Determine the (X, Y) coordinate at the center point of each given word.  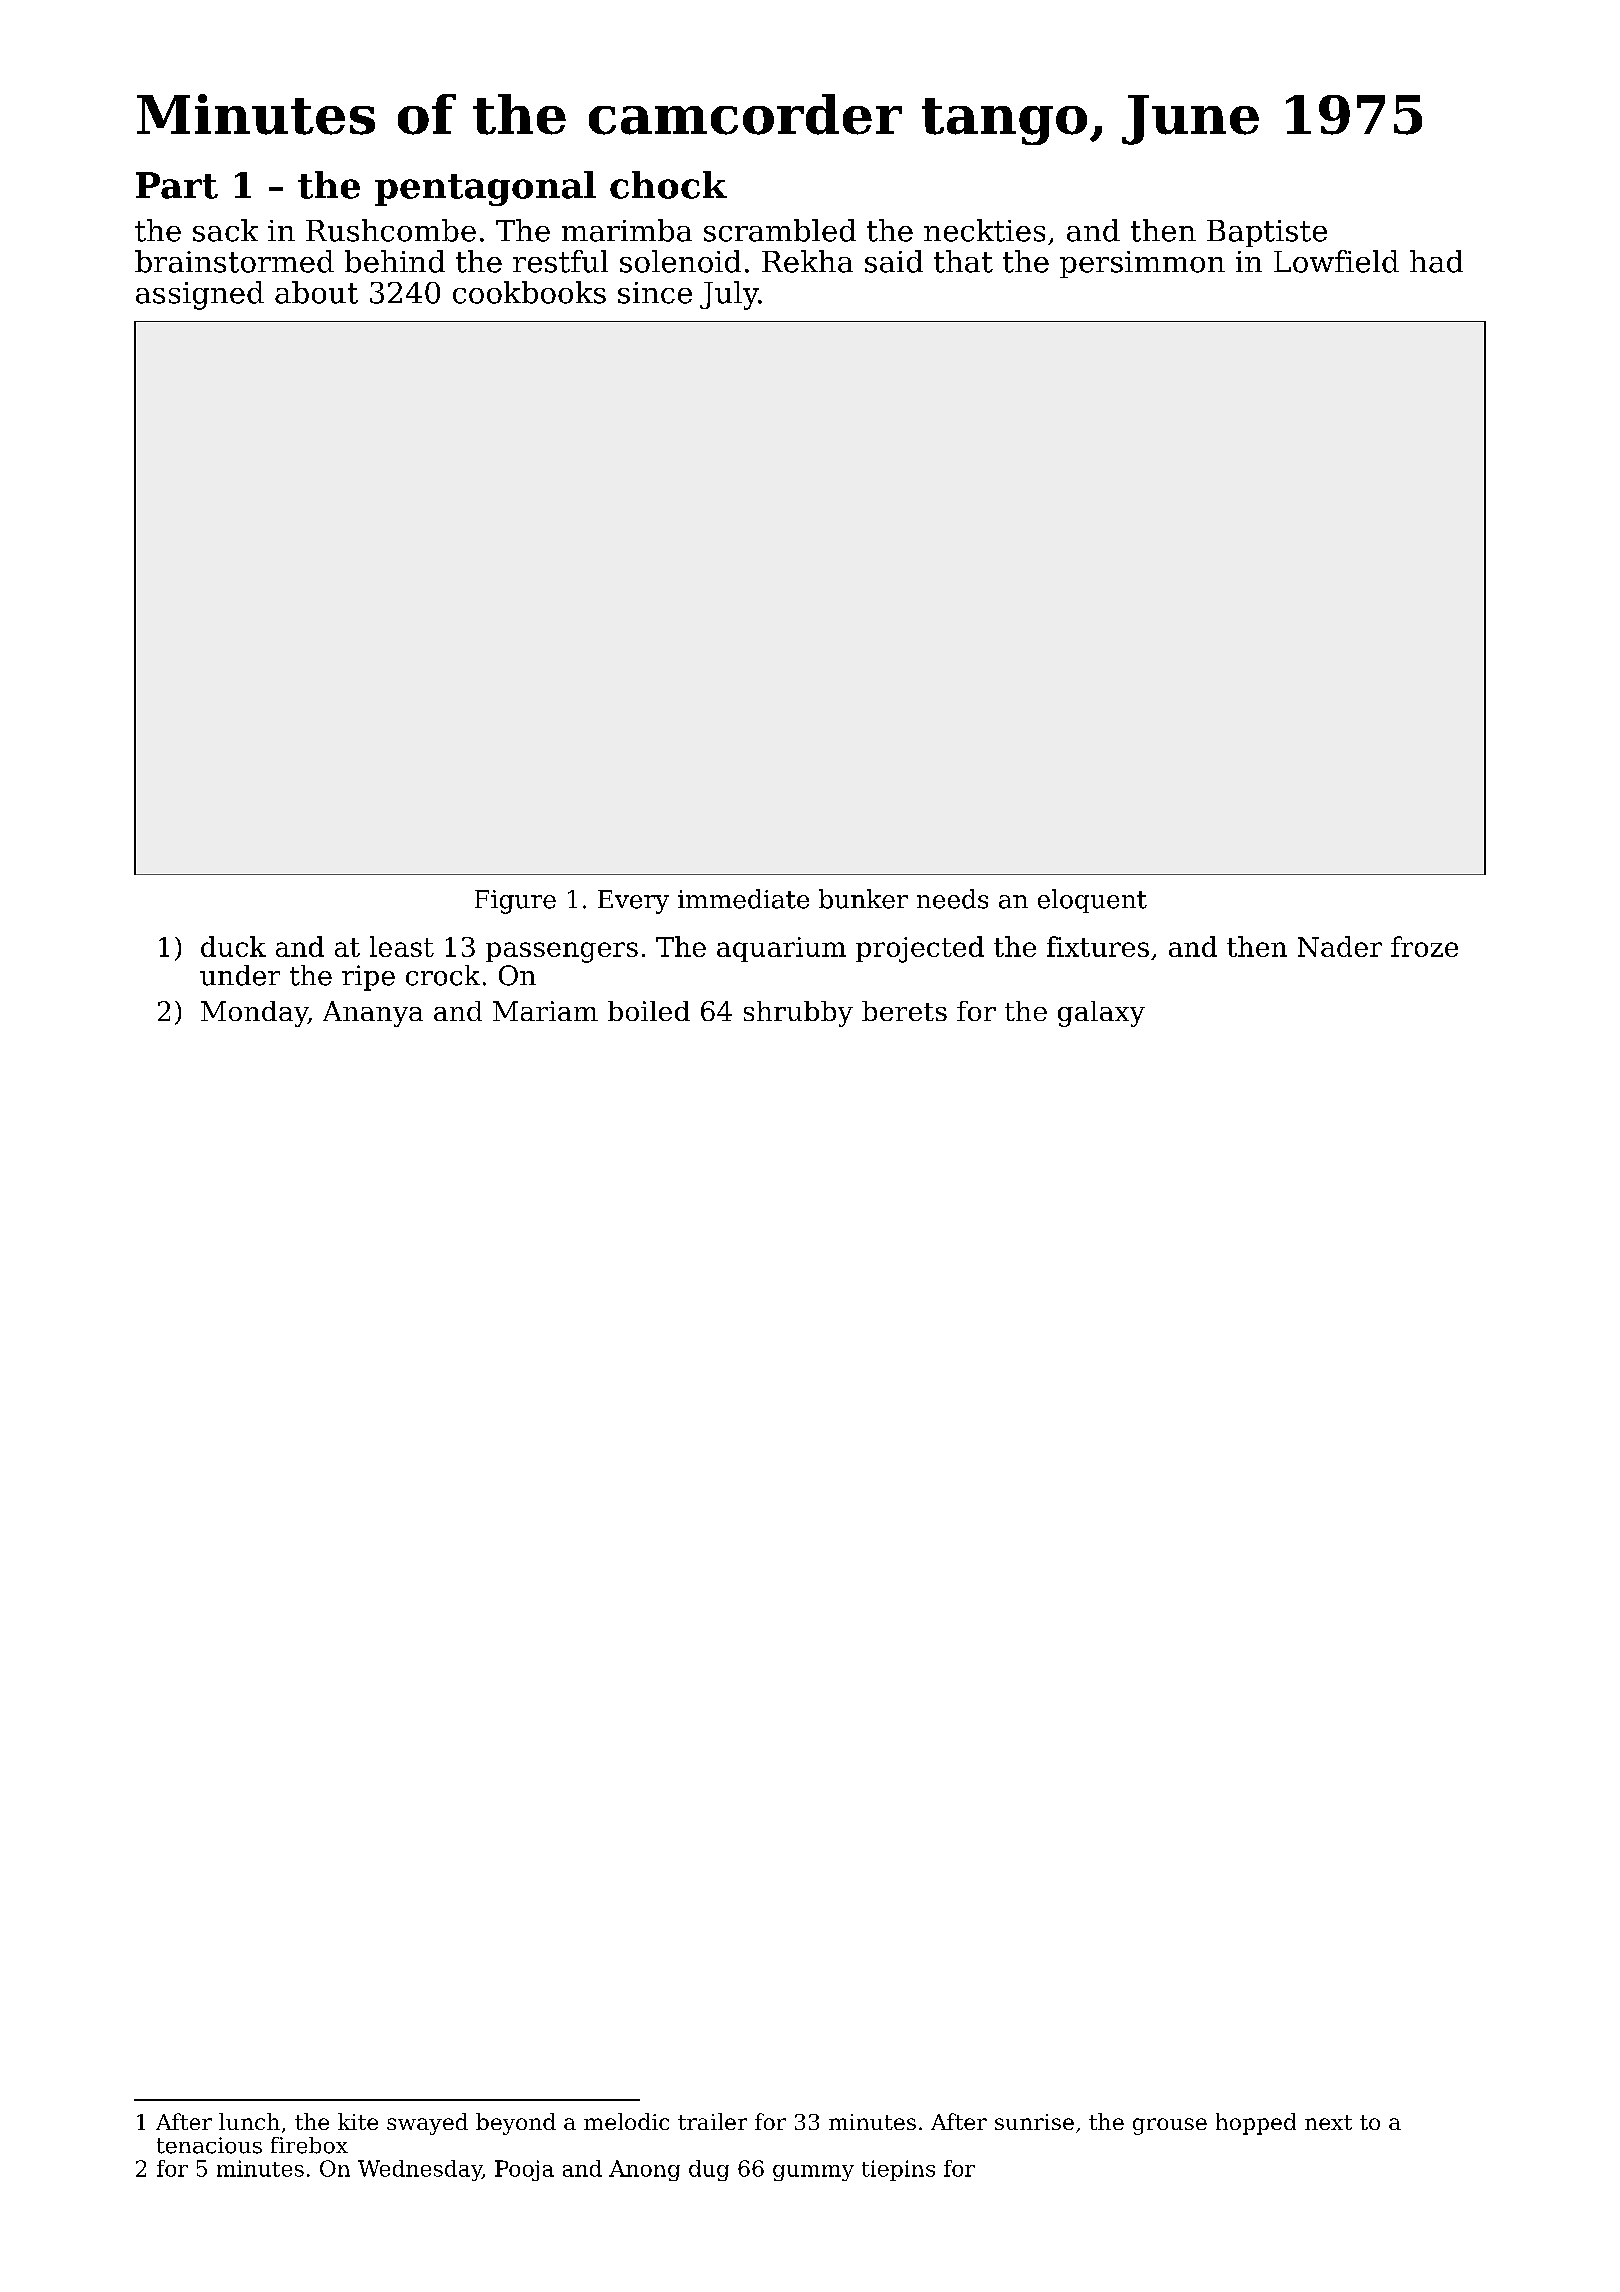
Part (177, 185)
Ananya (373, 1014)
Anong (644, 2170)
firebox (309, 2145)
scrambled (780, 230)
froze (1424, 946)
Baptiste (1267, 233)
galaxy (1101, 1014)
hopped (1256, 2124)
